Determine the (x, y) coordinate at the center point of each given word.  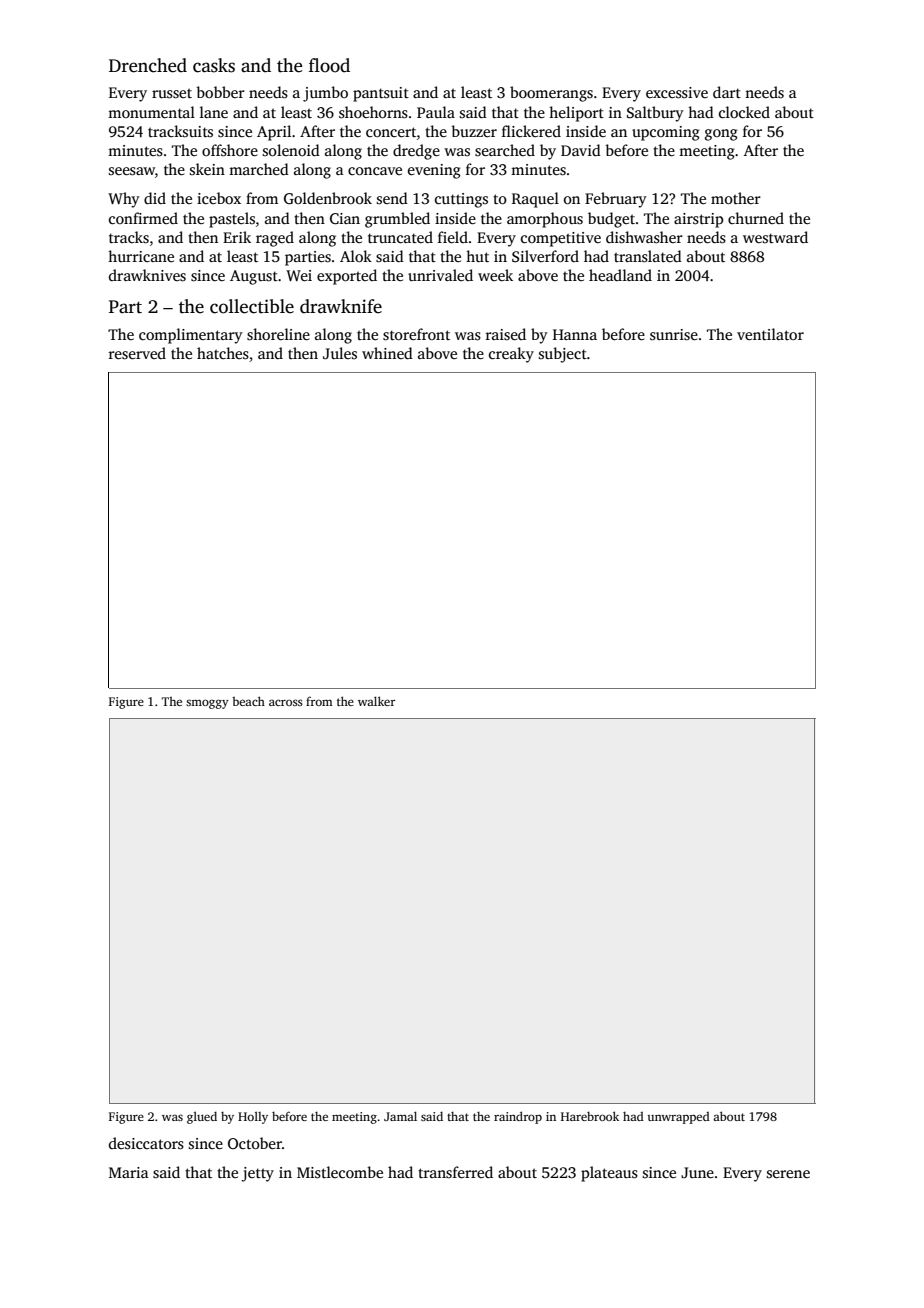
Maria (129, 1172)
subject (563, 355)
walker (376, 701)
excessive (677, 93)
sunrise (674, 335)
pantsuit (381, 94)
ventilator (770, 334)
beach (248, 701)
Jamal (400, 1116)
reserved (137, 353)
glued (202, 1117)
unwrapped (678, 1118)
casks (214, 65)
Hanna (575, 334)
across (286, 702)
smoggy (207, 704)
